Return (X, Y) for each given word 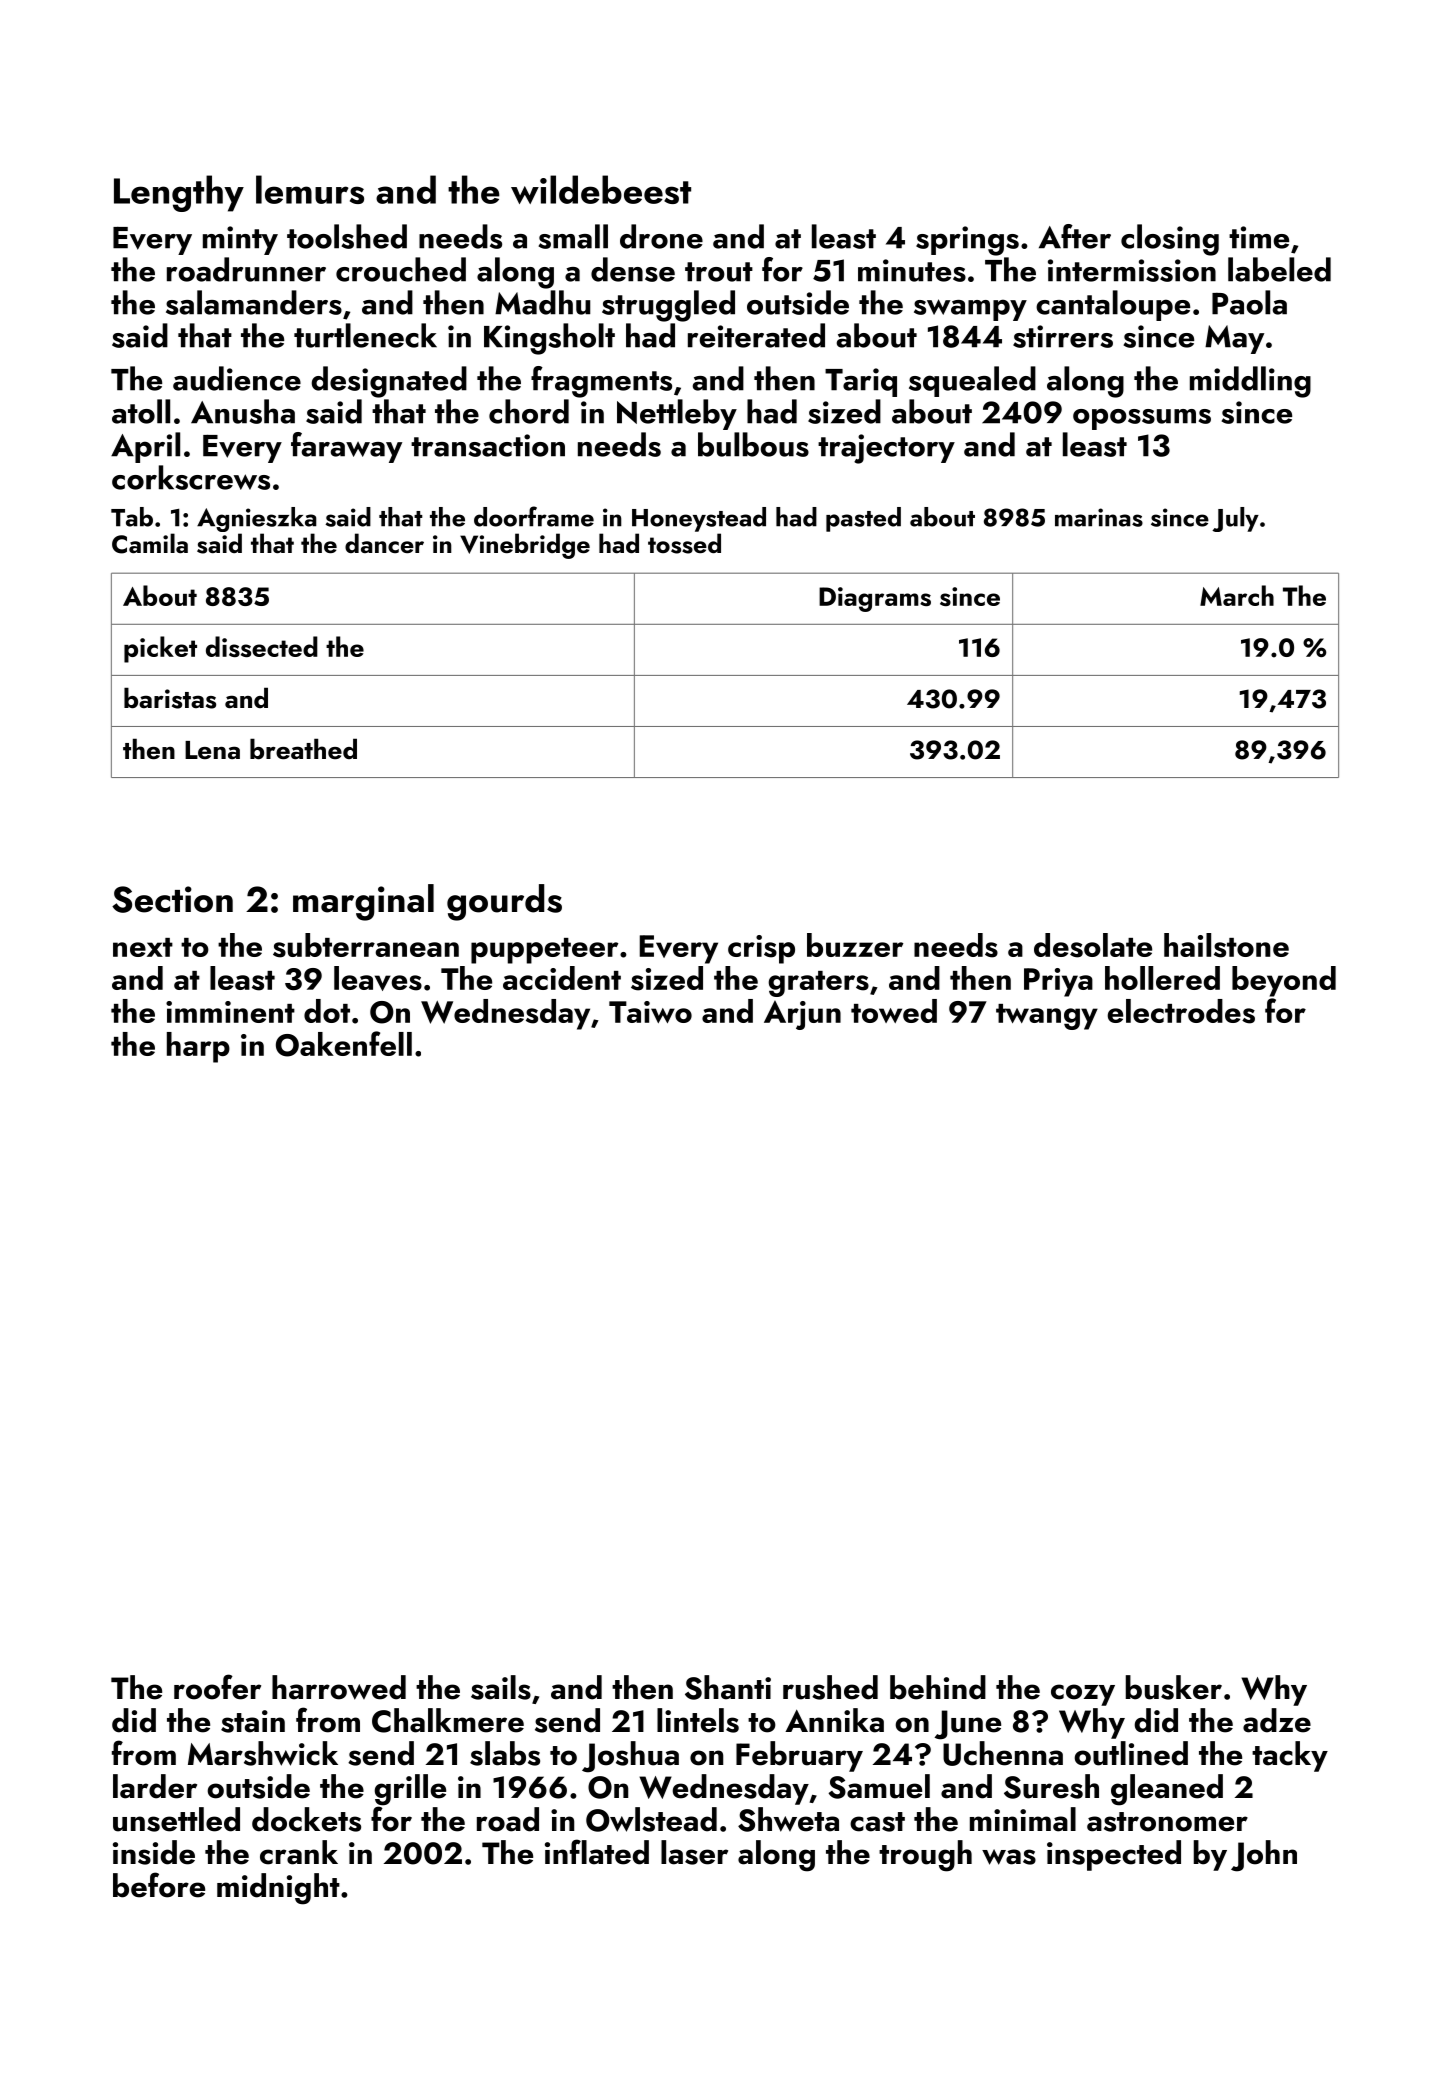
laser (694, 1852)
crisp (761, 949)
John (1264, 1856)
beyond (1284, 981)
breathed (303, 749)
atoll (141, 411)
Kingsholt (549, 339)
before (159, 1885)
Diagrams (875, 599)
